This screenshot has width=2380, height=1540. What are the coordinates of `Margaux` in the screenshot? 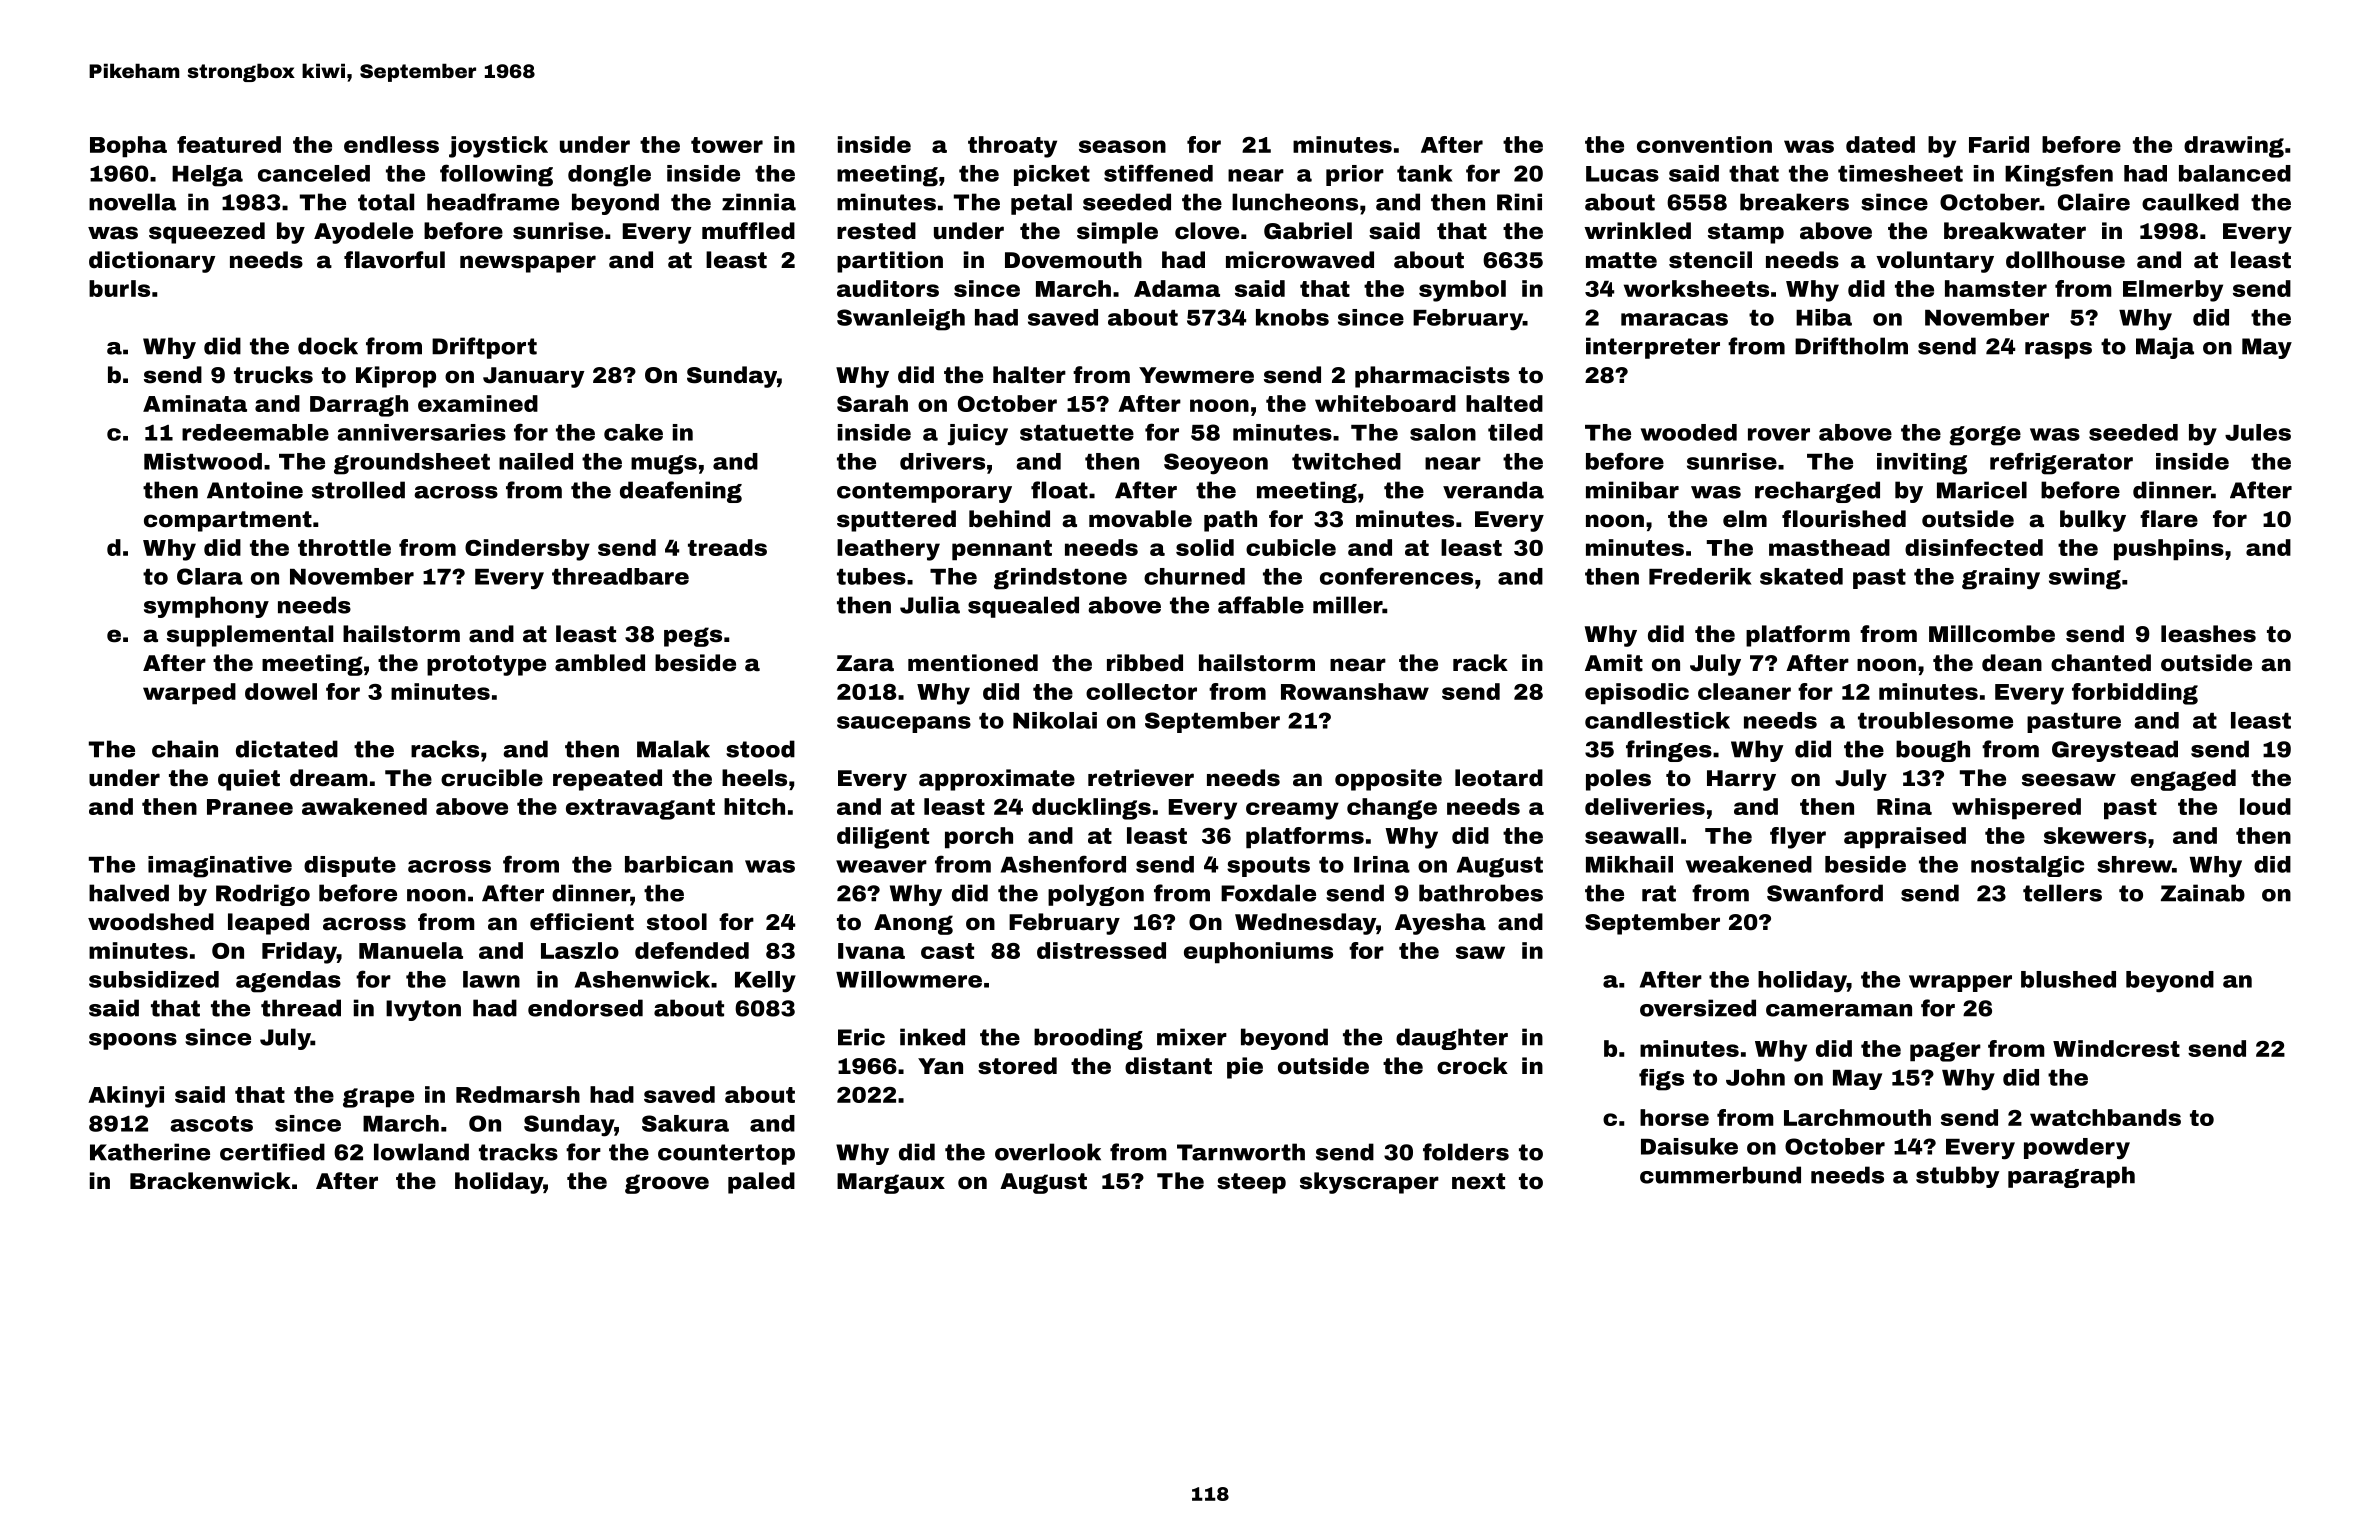 It's located at (891, 1183).
